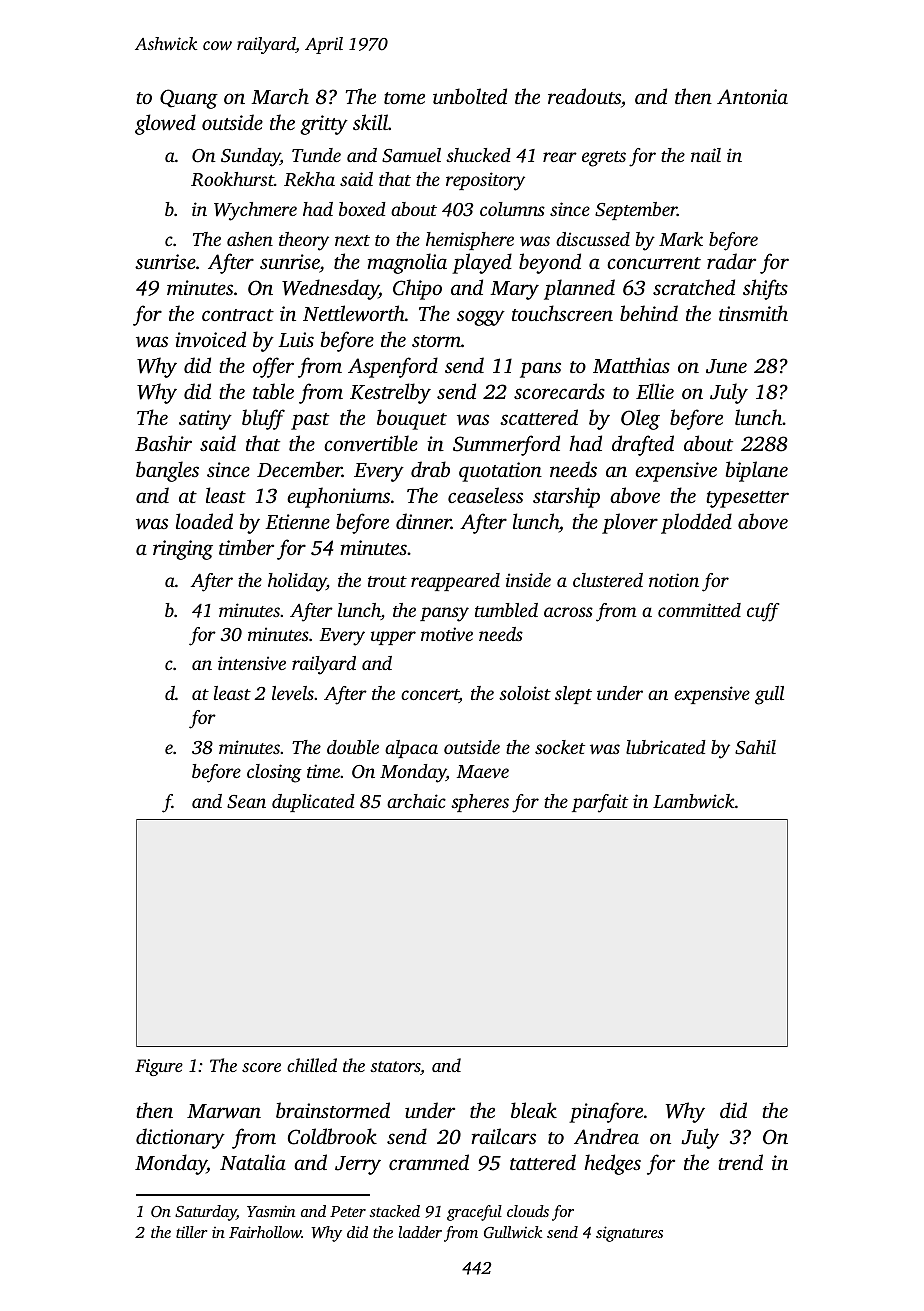 Image resolution: width=924 pixels, height=1311 pixels. Describe the element at coordinates (636, 211) in the image. I see `September` at that location.
